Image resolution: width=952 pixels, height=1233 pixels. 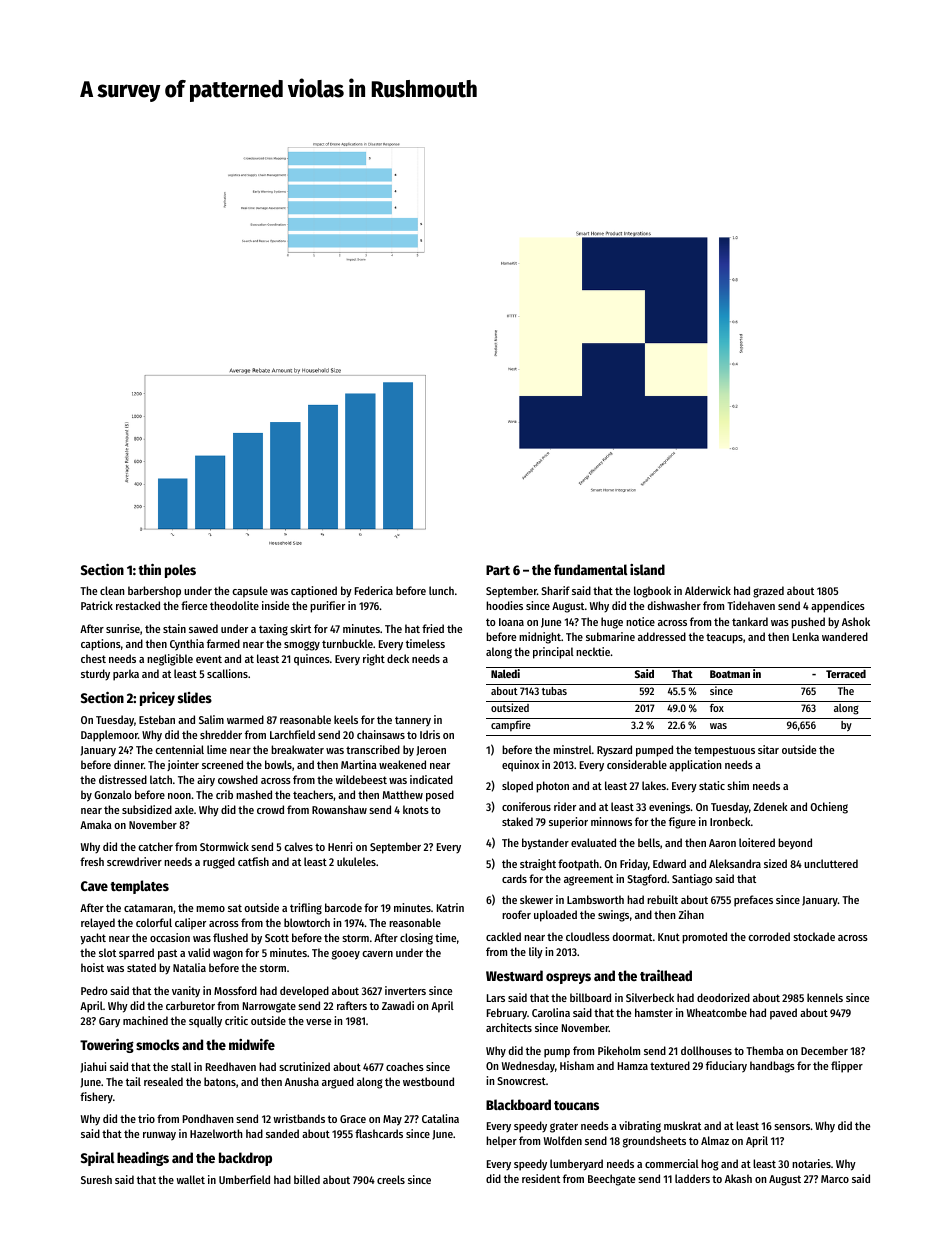 I want to click on Grace, so click(x=353, y=1119).
